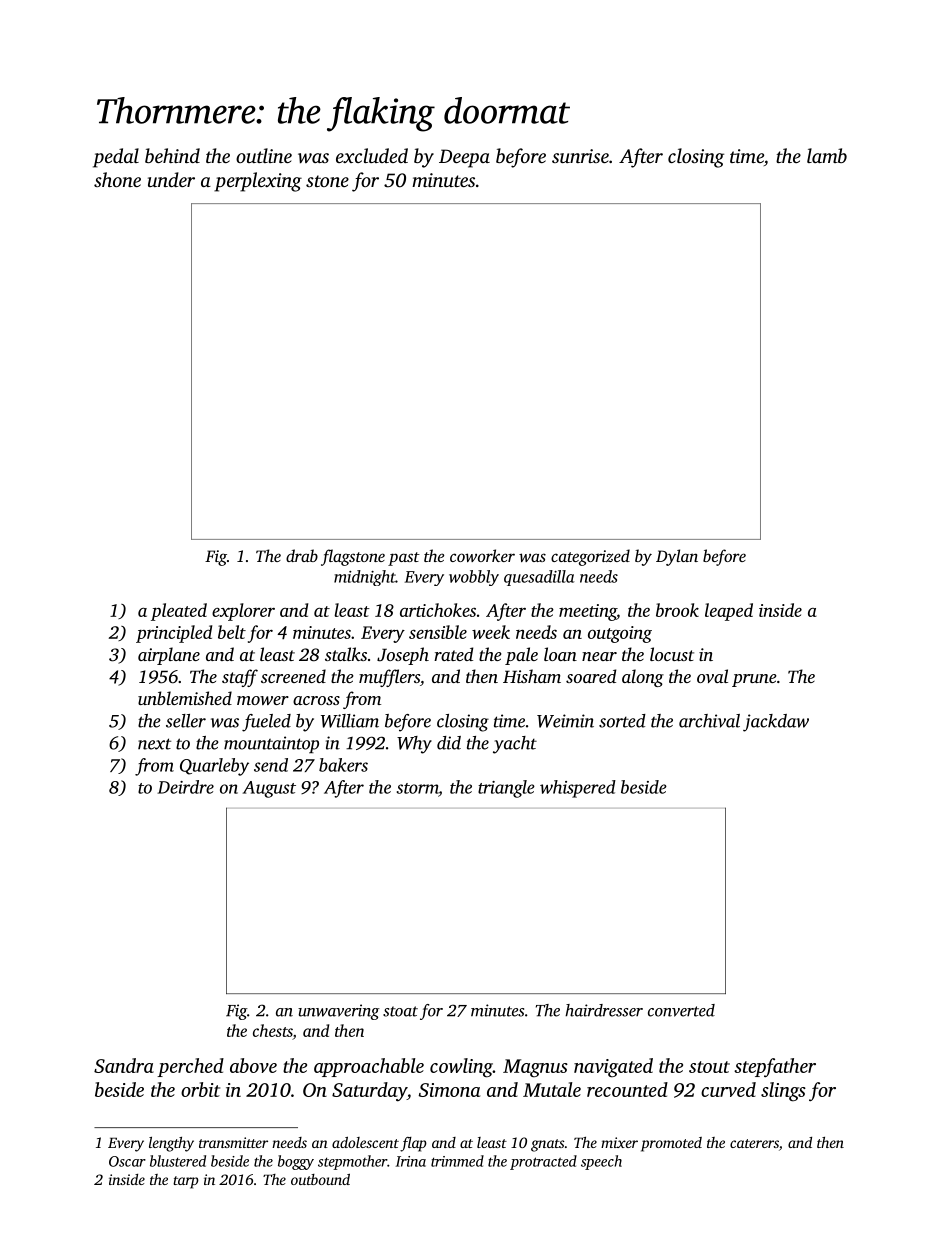 This screenshot has width=952, height=1233. What do you see at coordinates (404, 559) in the screenshot?
I see `past` at bounding box center [404, 559].
